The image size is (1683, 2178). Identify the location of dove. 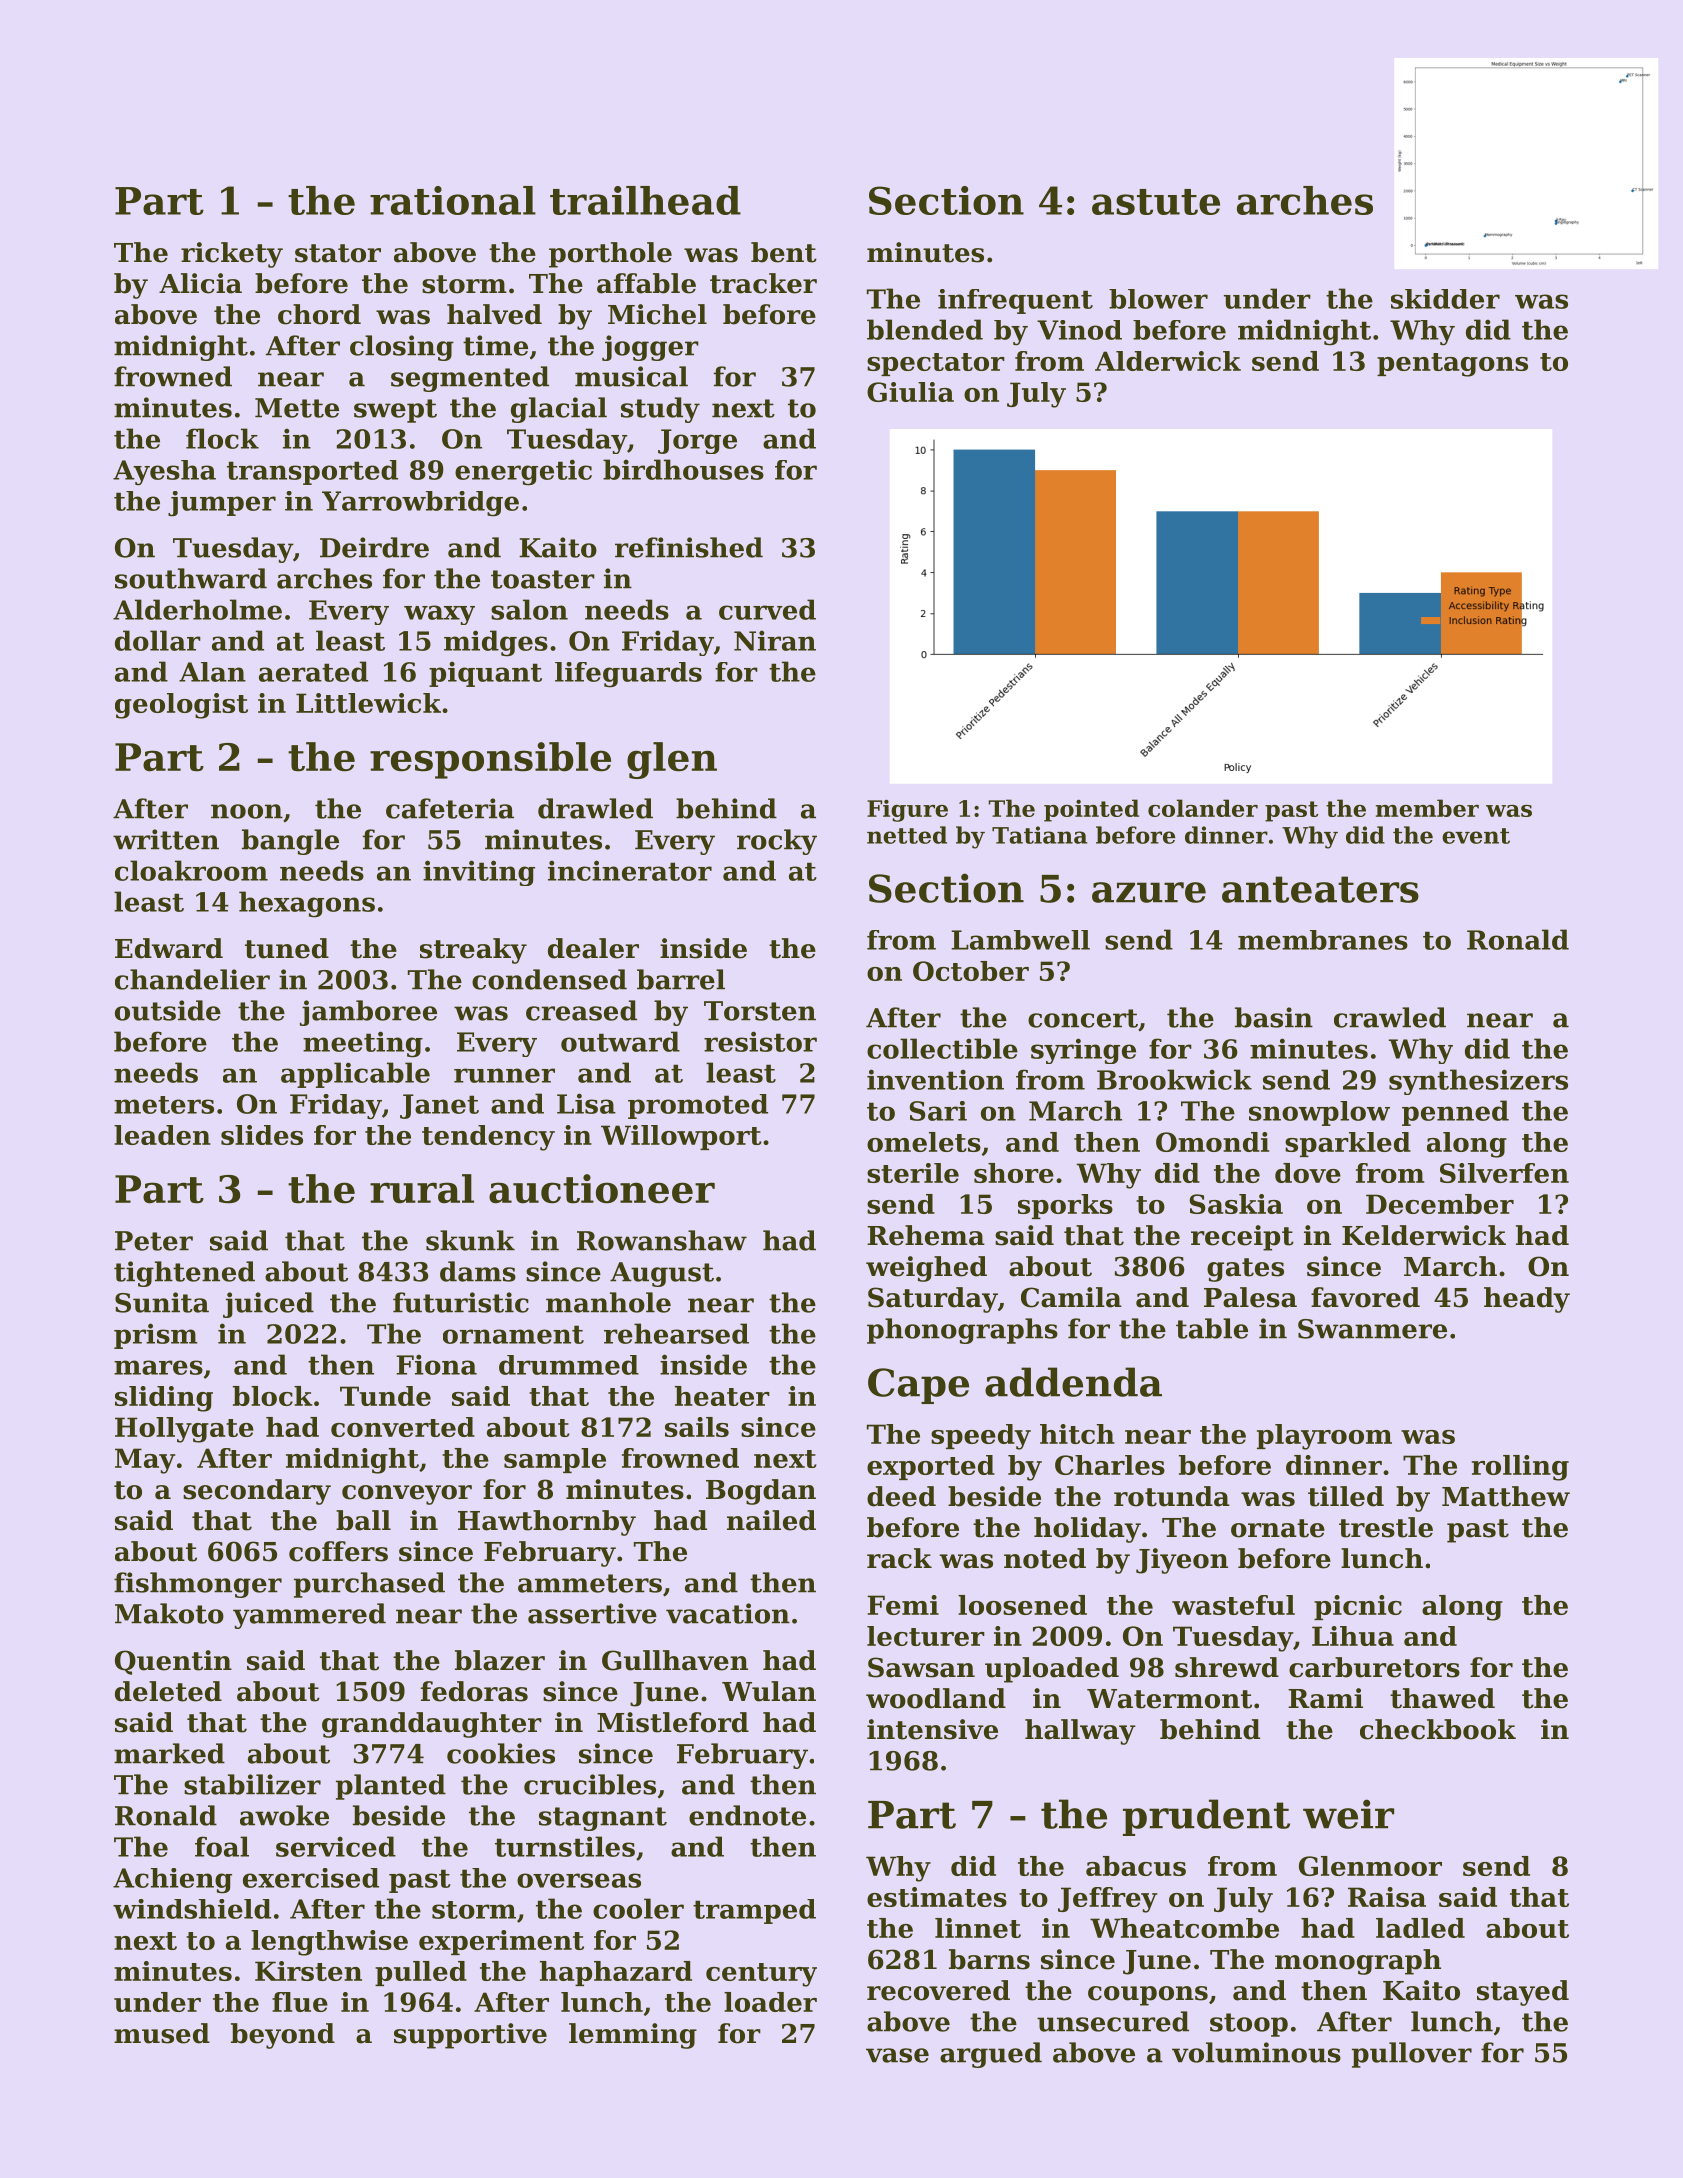
(1308, 1173).
